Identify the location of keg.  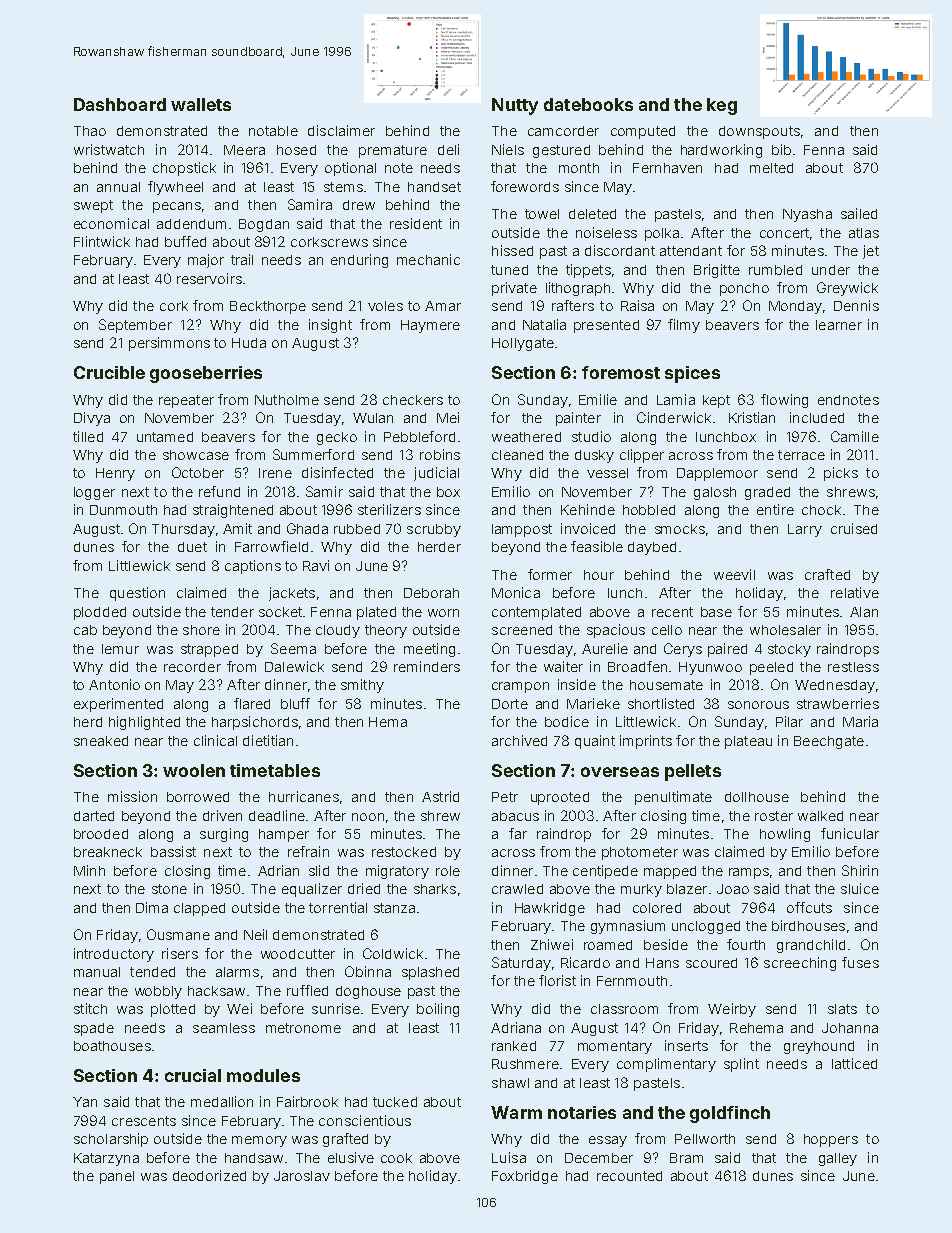
(722, 106).
